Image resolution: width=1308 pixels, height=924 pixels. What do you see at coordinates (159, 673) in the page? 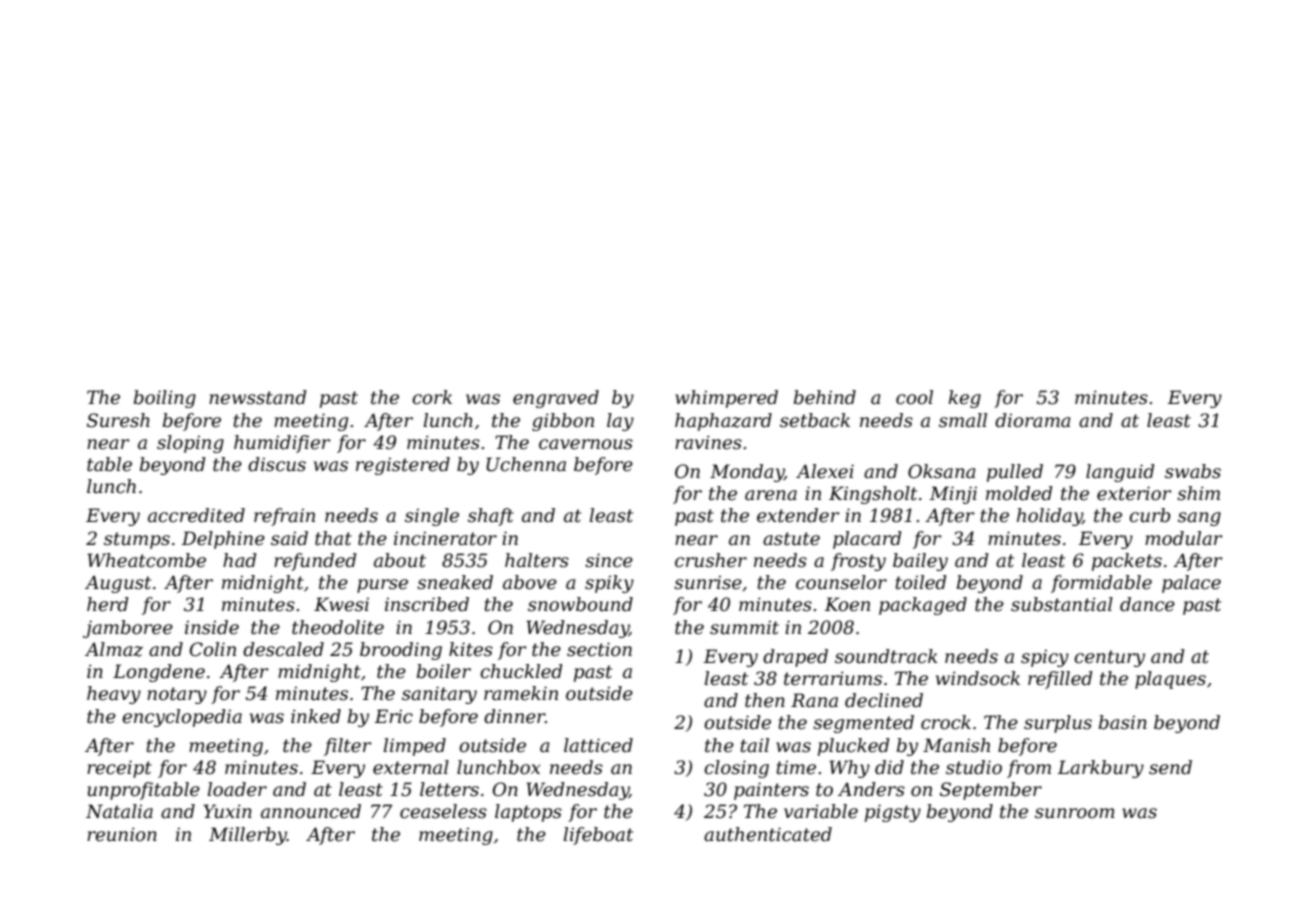
I see `Longdene` at bounding box center [159, 673].
